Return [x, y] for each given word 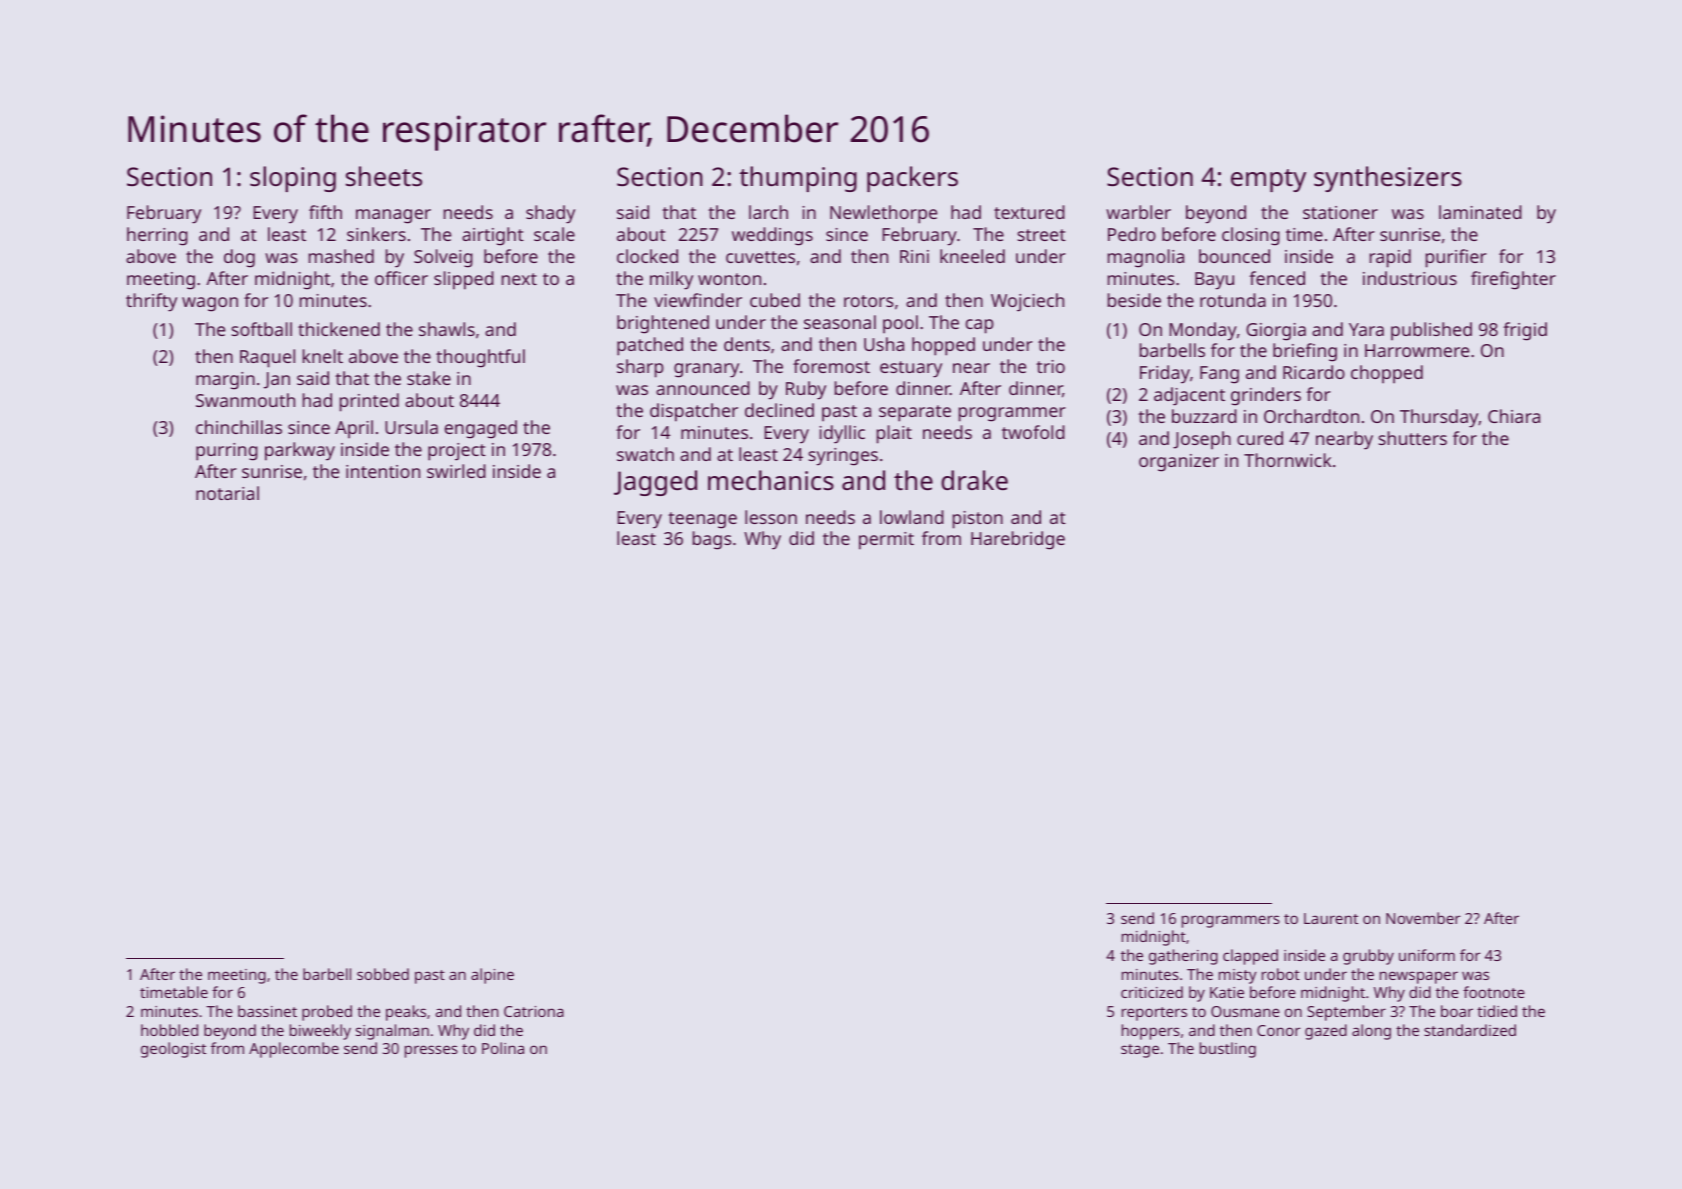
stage [1140, 1051]
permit [886, 541]
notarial [227, 493]
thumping [798, 179]
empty [1268, 180]
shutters [1412, 438]
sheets [384, 176]
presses [431, 1051]
